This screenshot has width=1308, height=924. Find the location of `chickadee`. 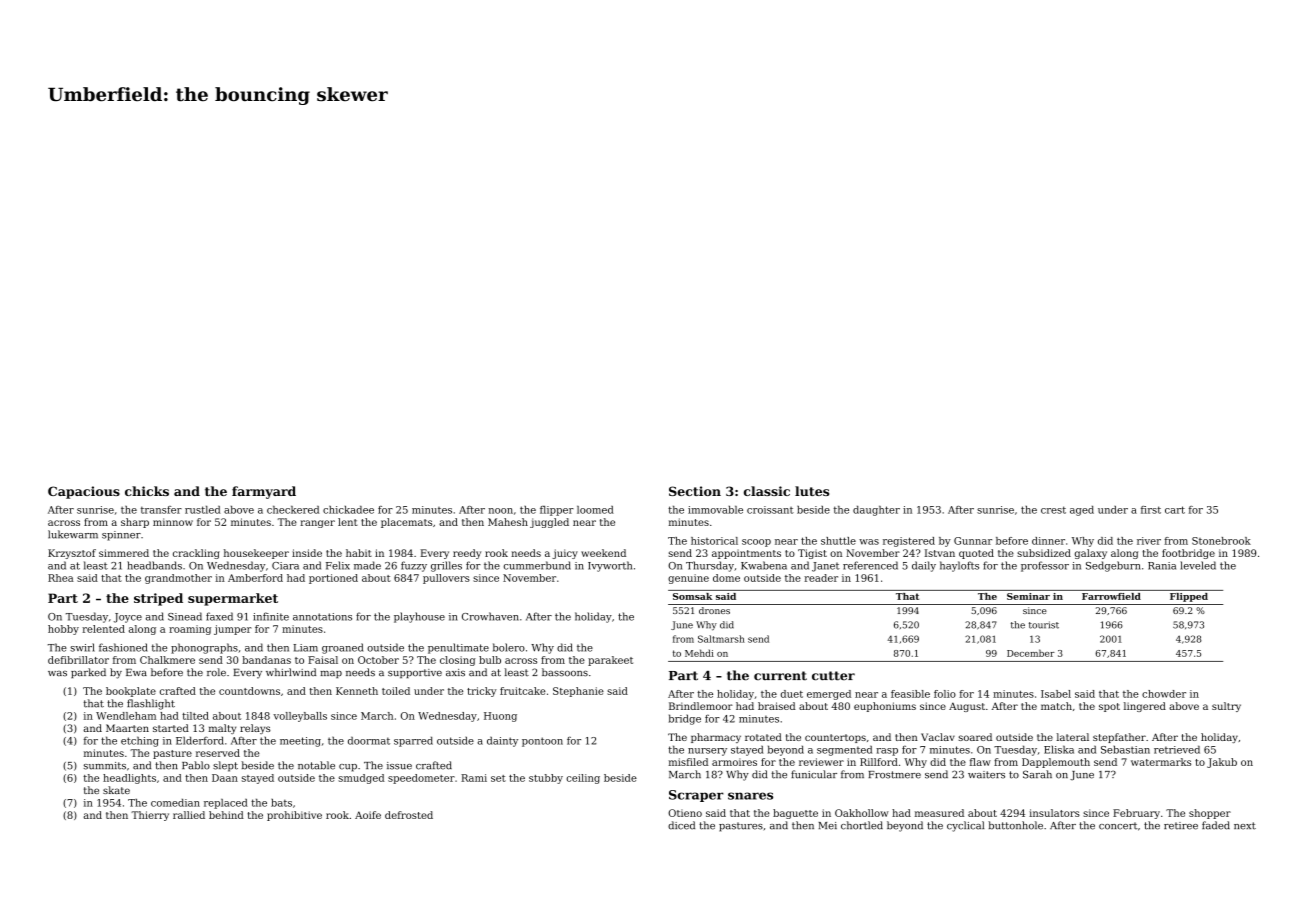

chickadee is located at coordinates (348, 510).
